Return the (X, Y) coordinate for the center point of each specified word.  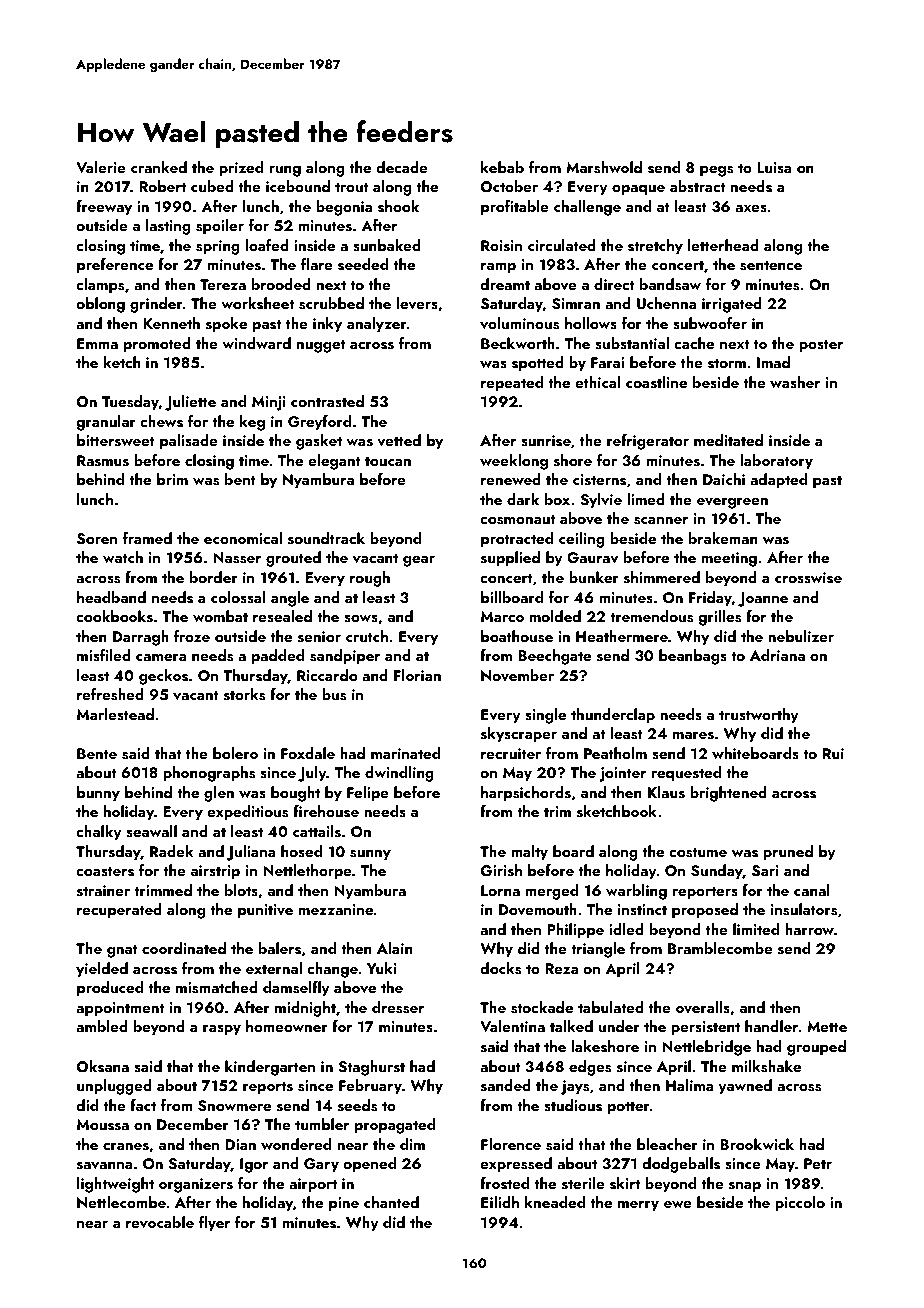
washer (795, 382)
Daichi (724, 479)
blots (241, 890)
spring (218, 247)
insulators (804, 909)
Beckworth (518, 343)
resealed (282, 616)
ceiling (582, 540)
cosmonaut (517, 519)
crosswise (808, 578)
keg (252, 423)
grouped (816, 1048)
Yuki (382, 968)
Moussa (103, 1125)
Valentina (512, 1026)
